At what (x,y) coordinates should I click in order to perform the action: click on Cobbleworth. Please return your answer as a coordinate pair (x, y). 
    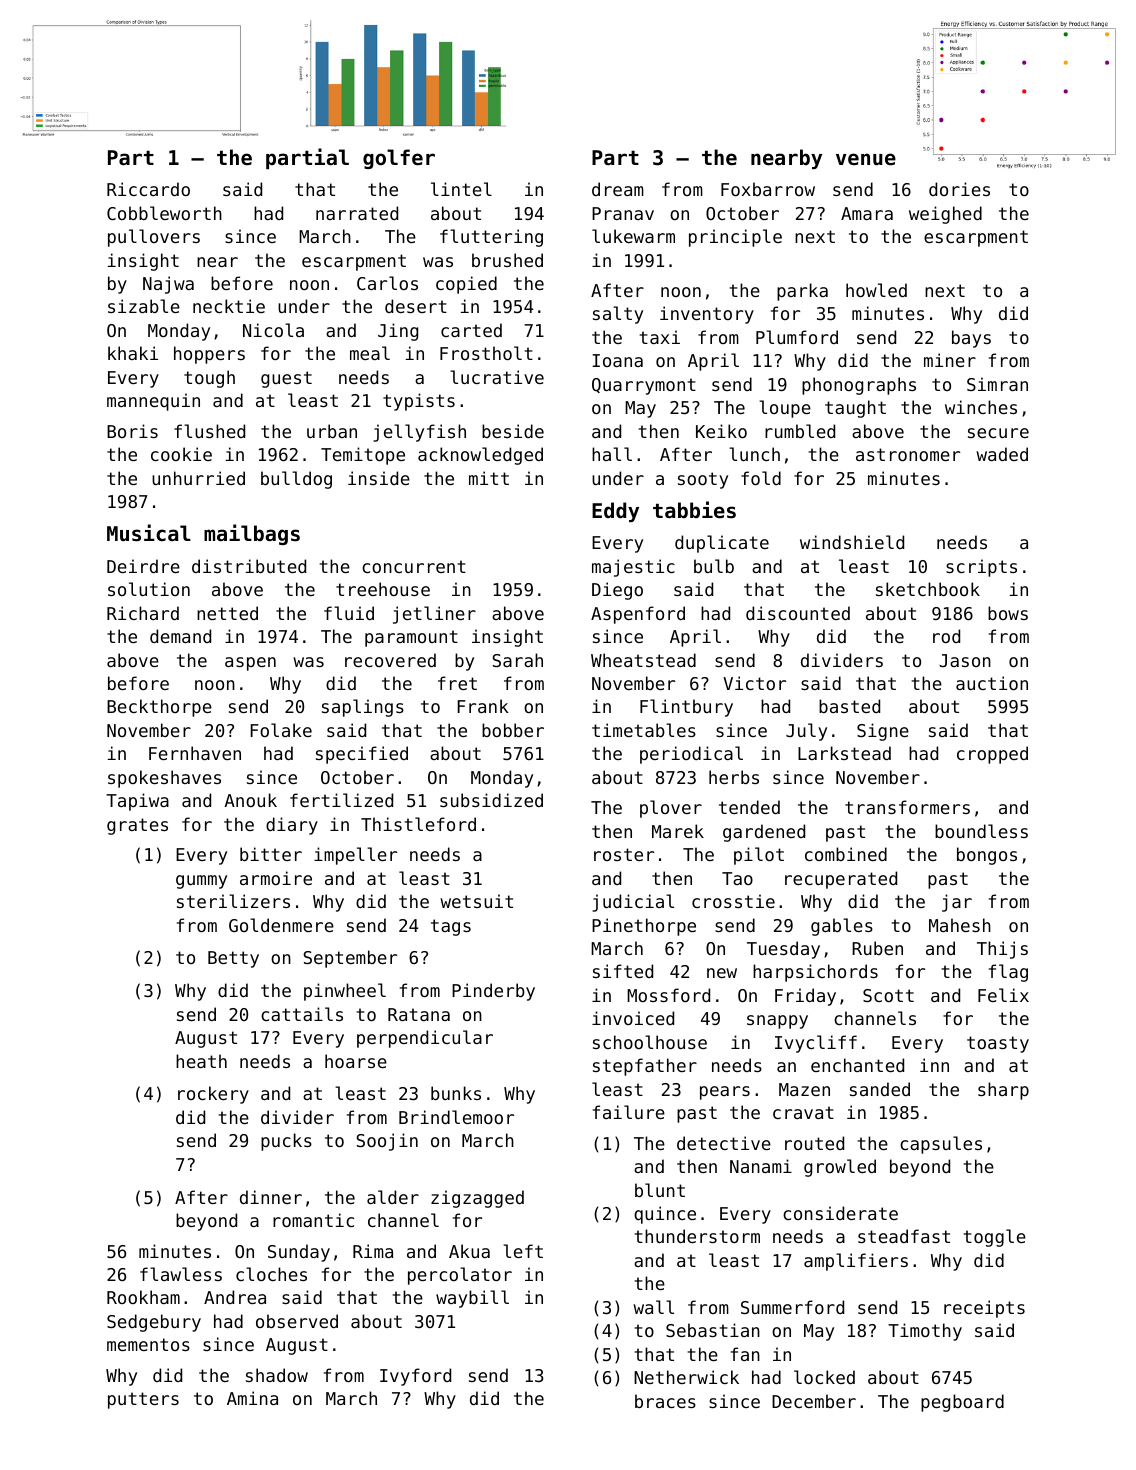
    Looking at the image, I should click on (164, 213).
